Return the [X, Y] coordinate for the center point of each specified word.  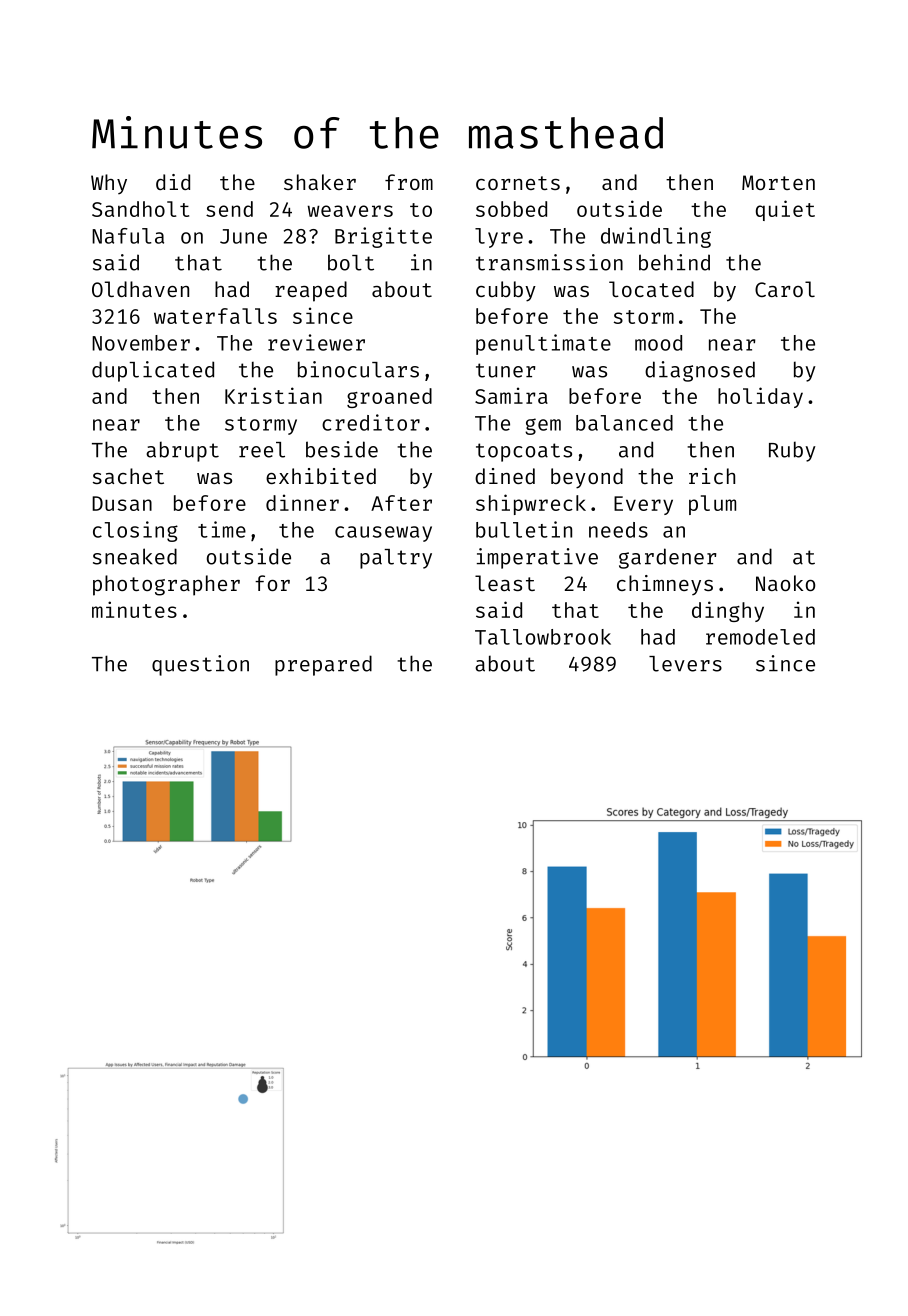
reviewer [316, 342]
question [200, 665]
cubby [506, 291]
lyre [499, 238]
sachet [128, 476]
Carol [785, 289]
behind [674, 262]
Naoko [785, 583]
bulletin [524, 529]
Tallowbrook [543, 637]
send [229, 209]
